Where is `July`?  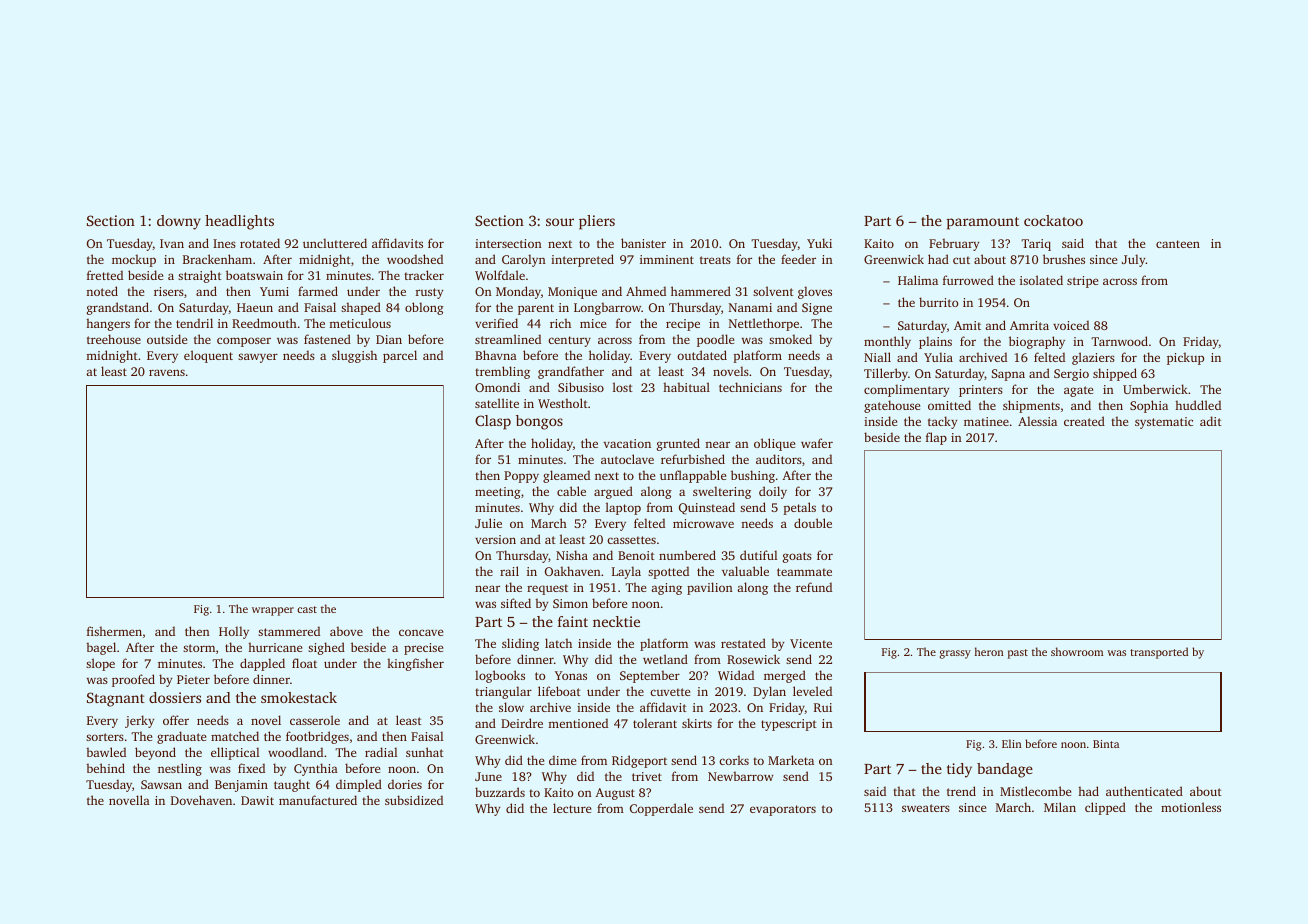
July is located at coordinates (1134, 260).
